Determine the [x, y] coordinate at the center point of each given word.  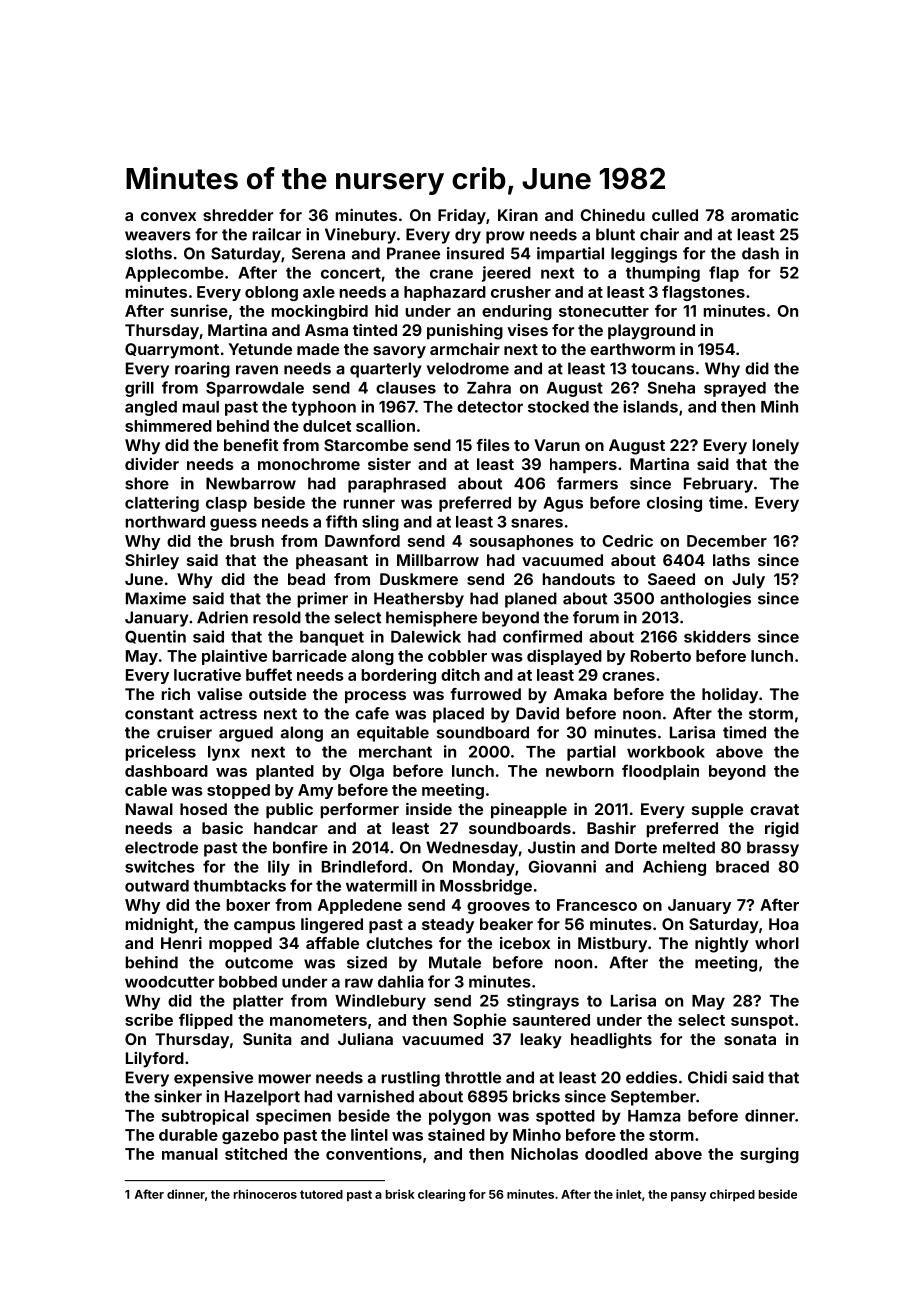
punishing [465, 332]
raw [359, 983]
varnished [375, 1096]
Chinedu [612, 215]
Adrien [222, 617]
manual [190, 1154]
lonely [775, 447]
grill [139, 389]
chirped [732, 1195]
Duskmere [419, 579]
